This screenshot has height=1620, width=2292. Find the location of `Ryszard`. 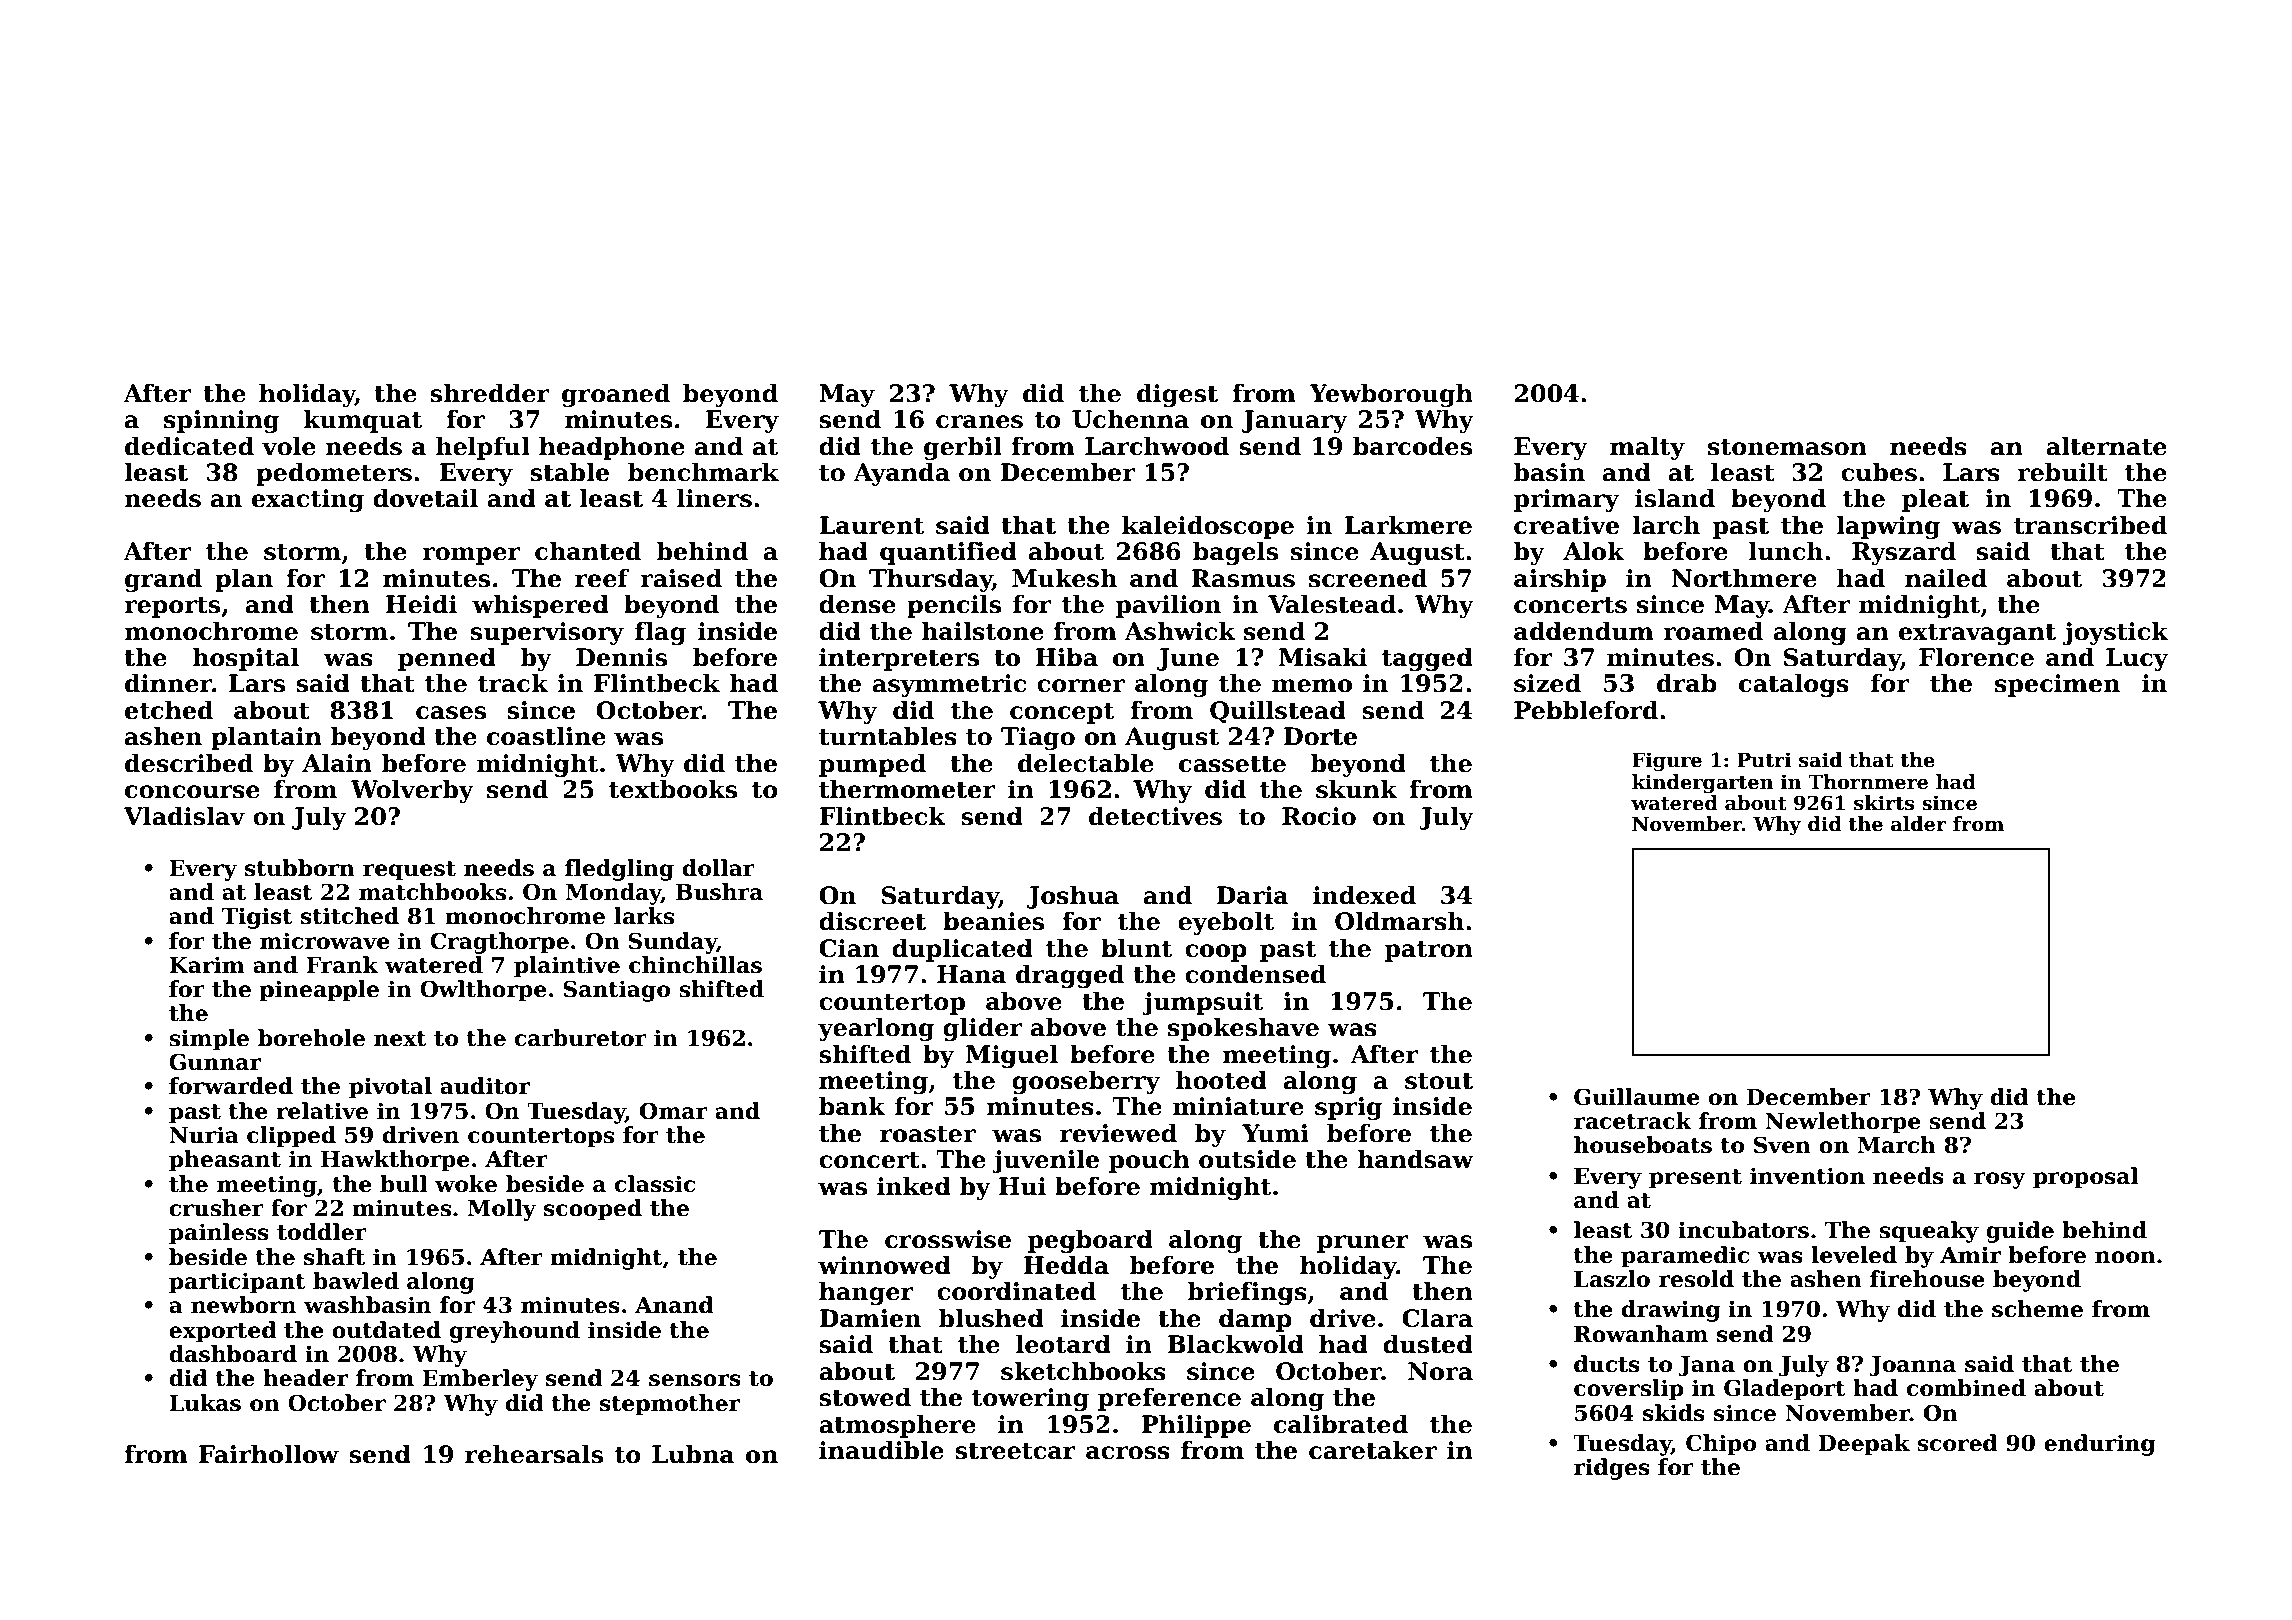

Ryszard is located at coordinates (1904, 553).
